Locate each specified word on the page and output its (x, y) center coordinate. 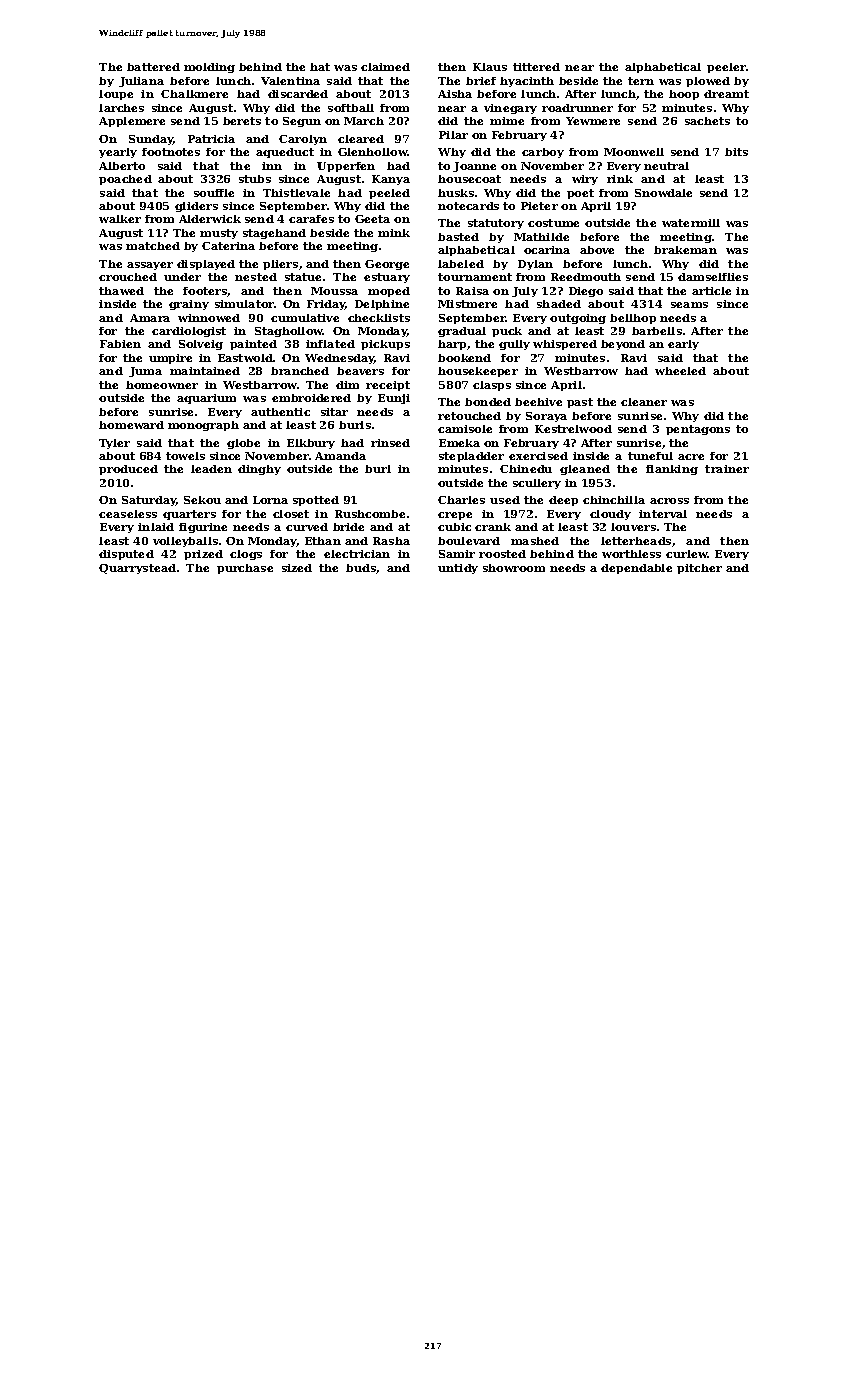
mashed (535, 541)
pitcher (699, 569)
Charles (461, 500)
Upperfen (346, 167)
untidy (458, 569)
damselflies (713, 277)
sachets (707, 121)
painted (253, 345)
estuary (387, 278)
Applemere (132, 122)
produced (128, 470)
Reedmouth (586, 277)
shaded (559, 304)
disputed (126, 555)
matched (153, 246)
